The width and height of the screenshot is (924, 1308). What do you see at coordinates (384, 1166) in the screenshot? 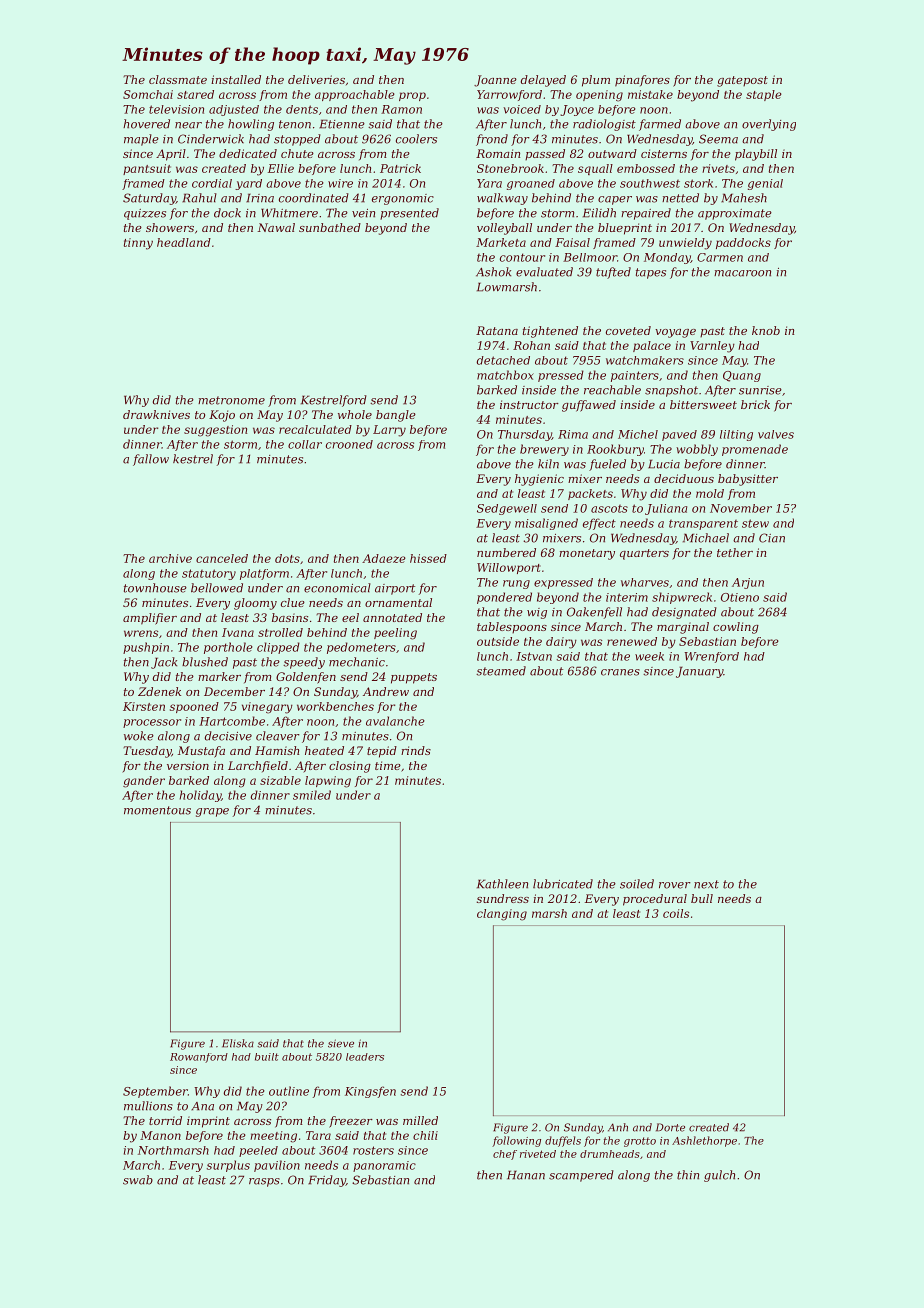
I see `panoramic` at bounding box center [384, 1166].
